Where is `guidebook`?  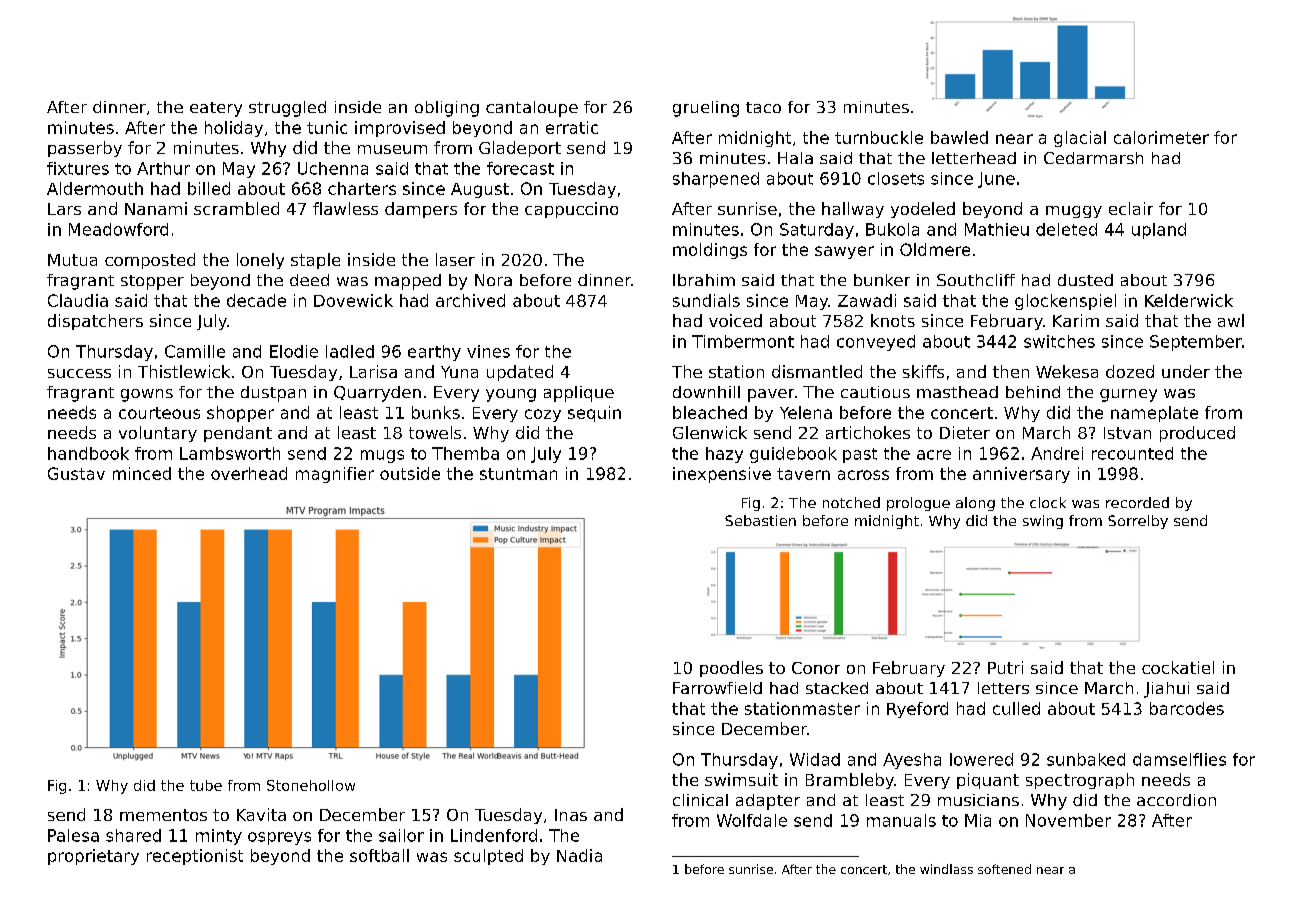
guidebook is located at coordinates (793, 455).
